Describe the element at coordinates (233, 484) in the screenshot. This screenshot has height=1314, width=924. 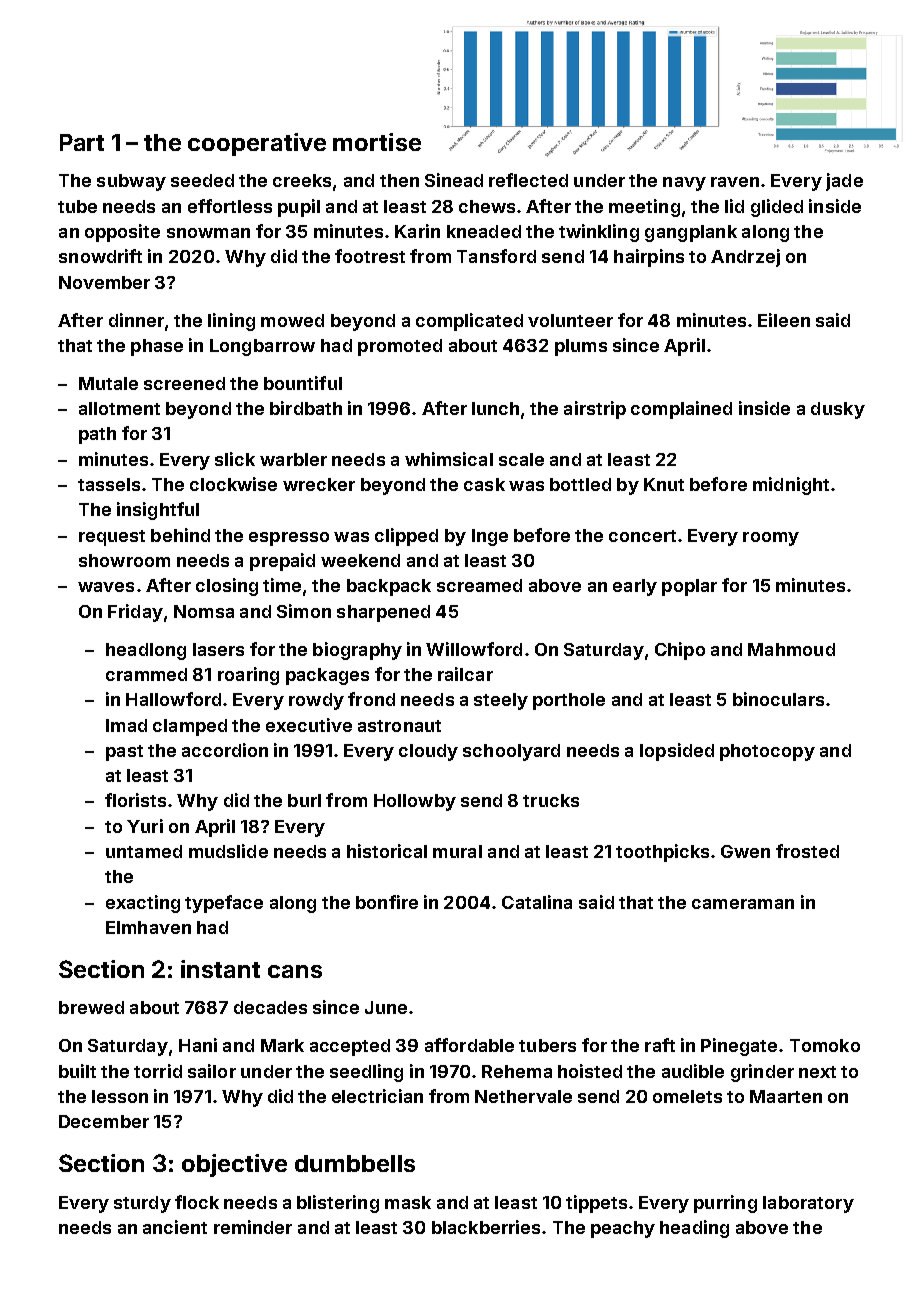
I see `clockwise` at that location.
